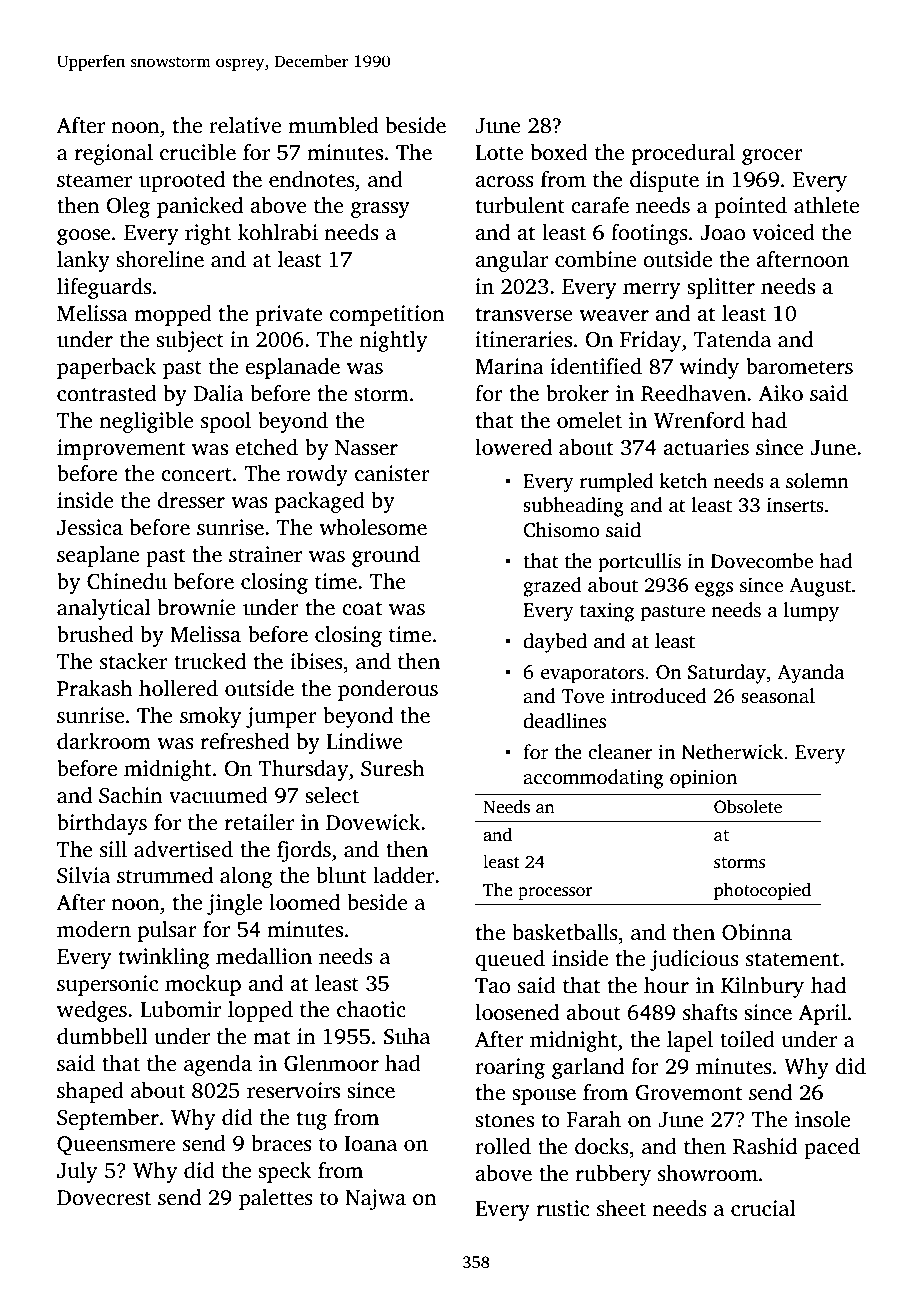 This document has width=924, height=1314. What do you see at coordinates (762, 891) in the document?
I see `photocopied` at bounding box center [762, 891].
